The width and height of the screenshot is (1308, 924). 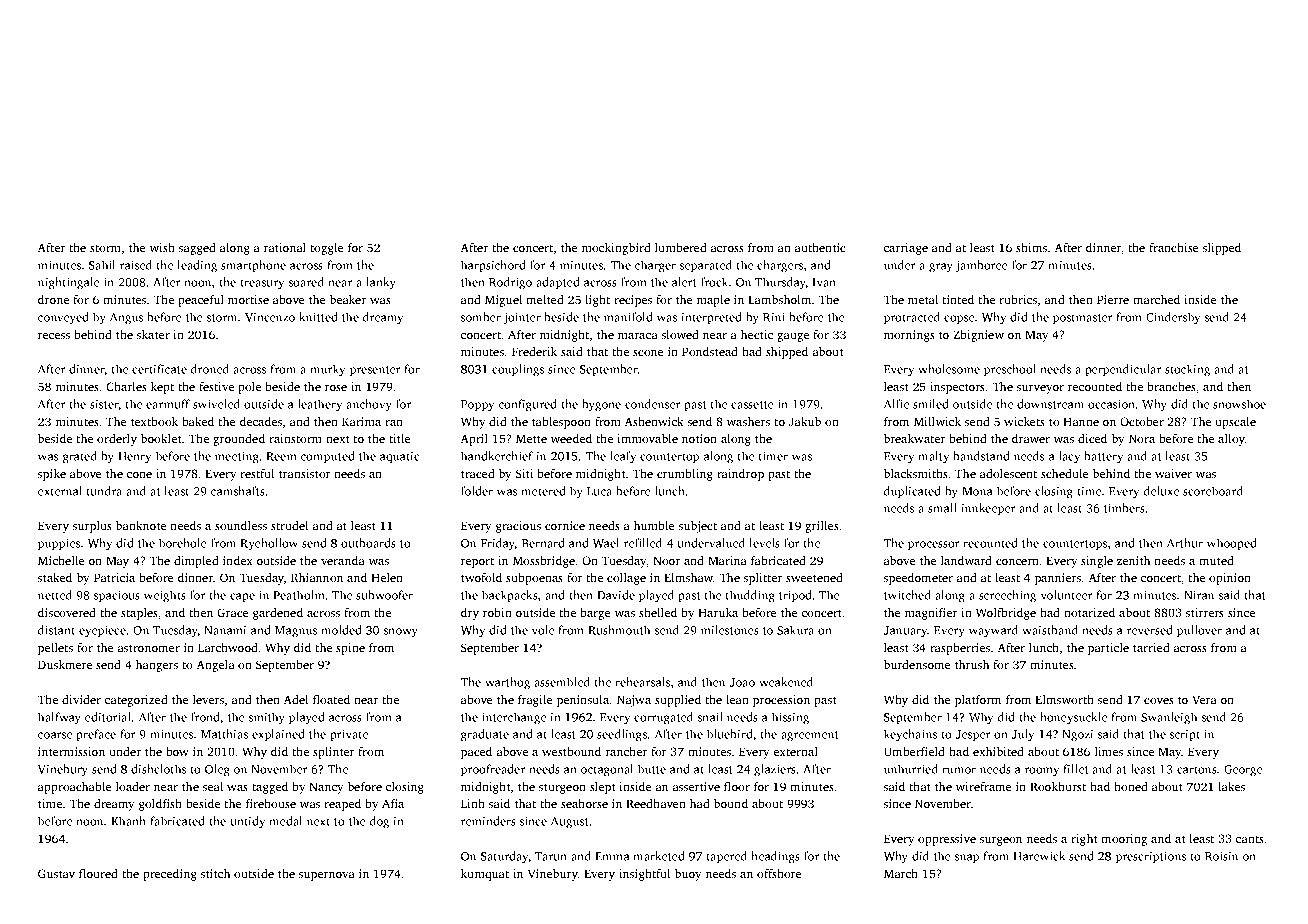 What do you see at coordinates (616, 249) in the screenshot?
I see `mockingbird` at bounding box center [616, 249].
